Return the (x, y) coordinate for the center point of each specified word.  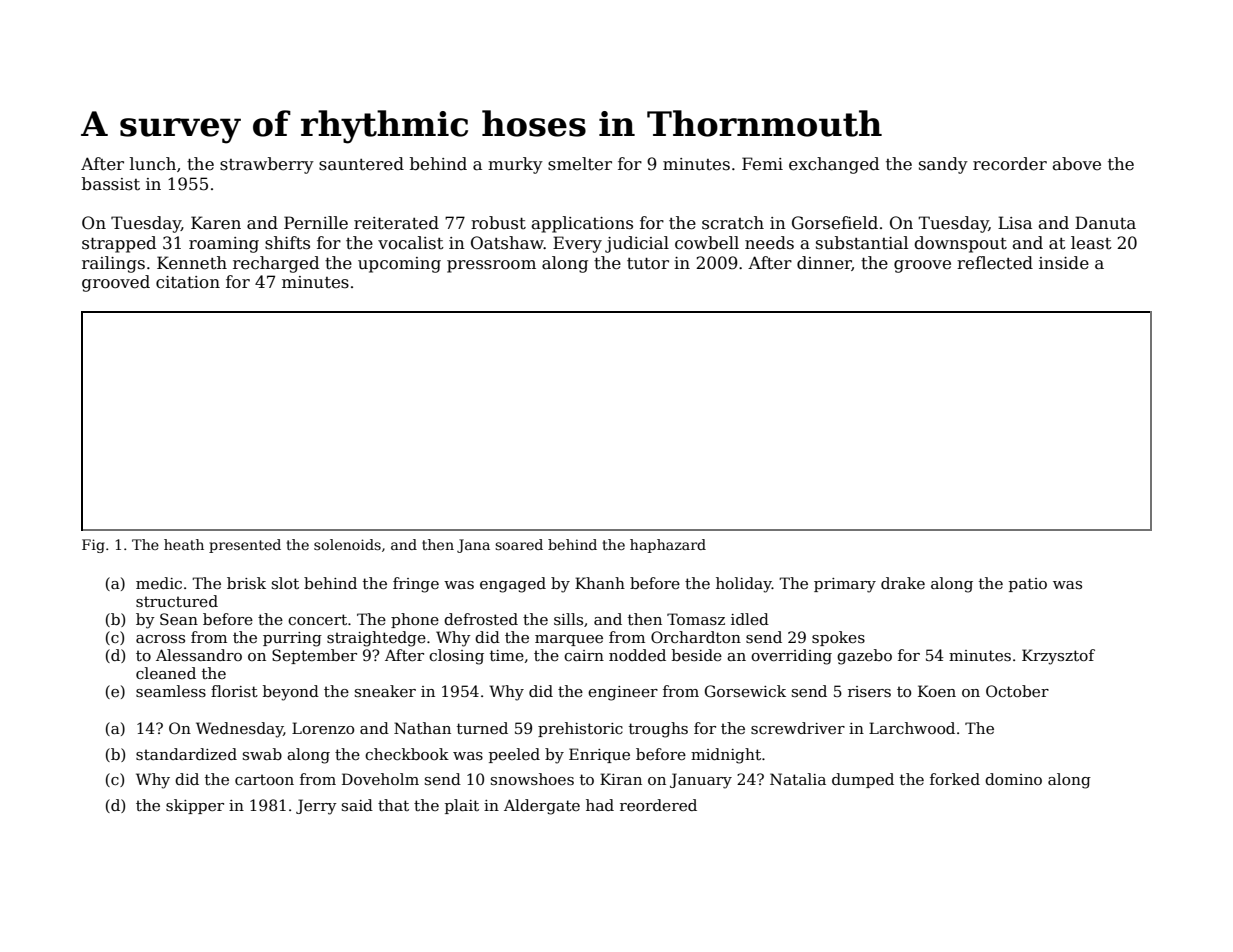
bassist (111, 184)
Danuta (1105, 223)
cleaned (166, 673)
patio (1028, 585)
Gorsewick (745, 691)
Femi (762, 164)
